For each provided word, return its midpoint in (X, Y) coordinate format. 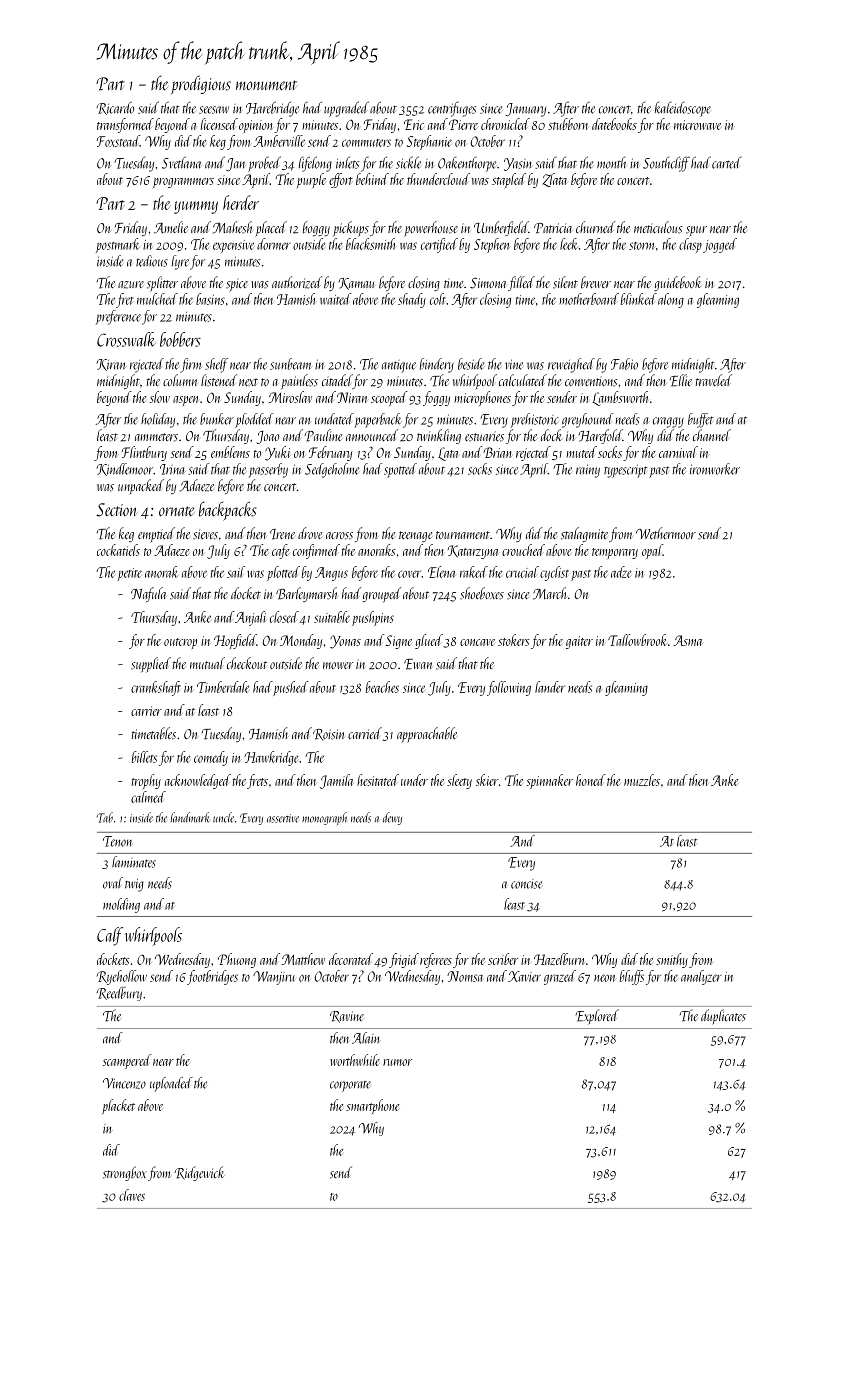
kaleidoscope (683, 109)
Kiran (111, 365)
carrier (146, 711)
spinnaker (549, 781)
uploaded (171, 1084)
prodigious (201, 85)
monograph (324, 818)
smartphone (372, 1106)
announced (372, 435)
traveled (714, 380)
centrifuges (452, 109)
